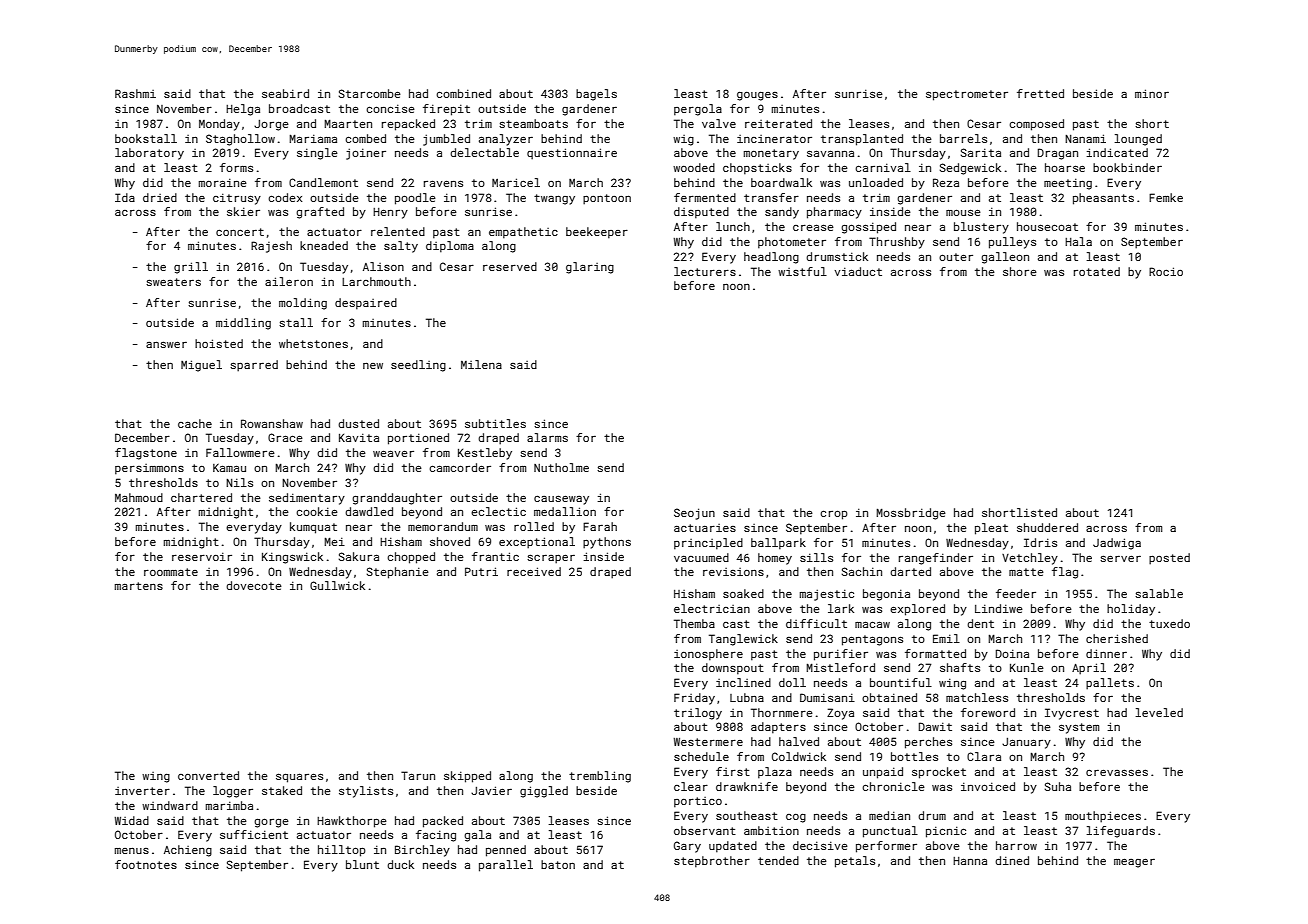 This screenshot has width=1308, height=924. Describe the element at coordinates (362, 864) in the screenshot. I see `blunt` at that location.
